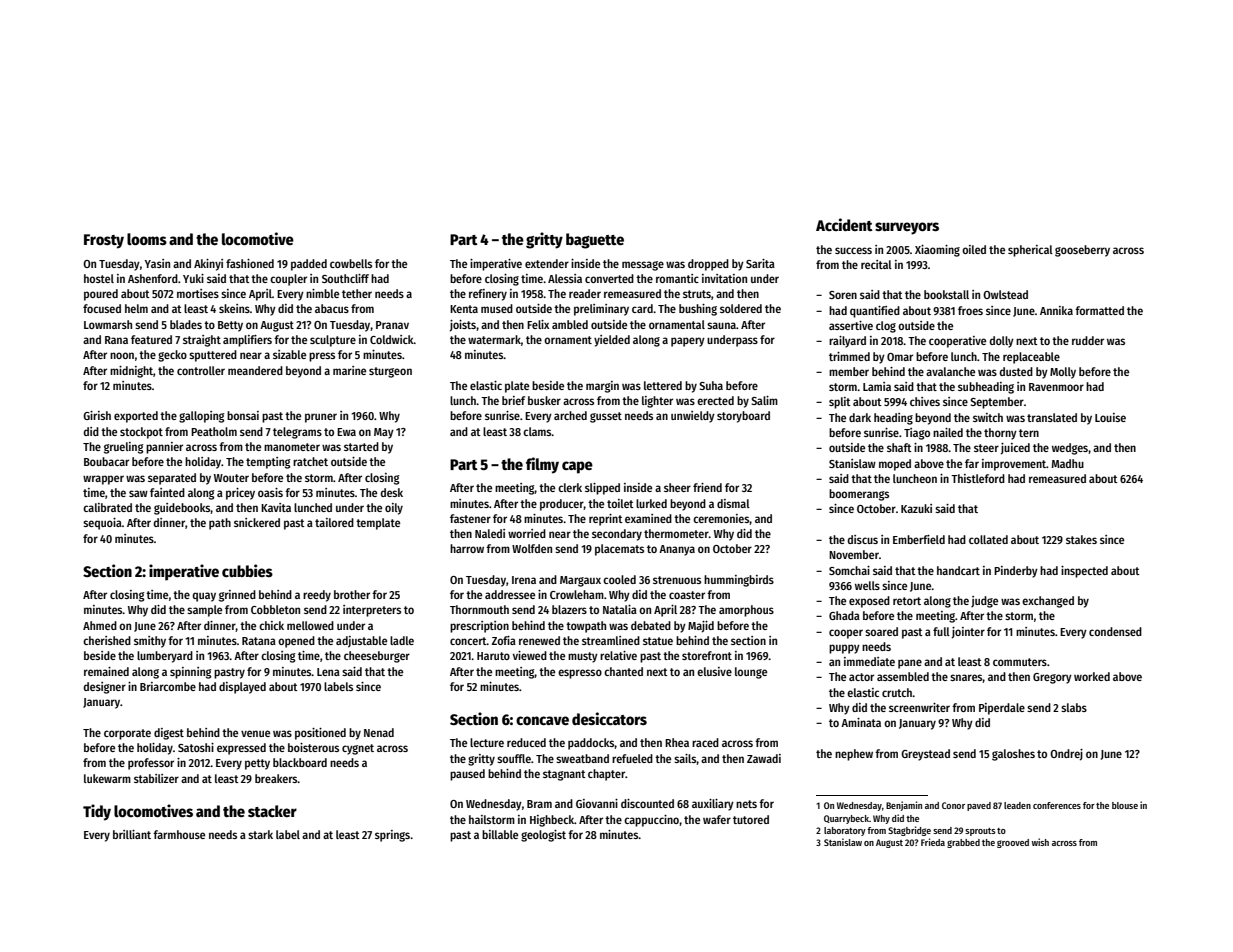  I want to click on surveyors, so click(907, 228).
